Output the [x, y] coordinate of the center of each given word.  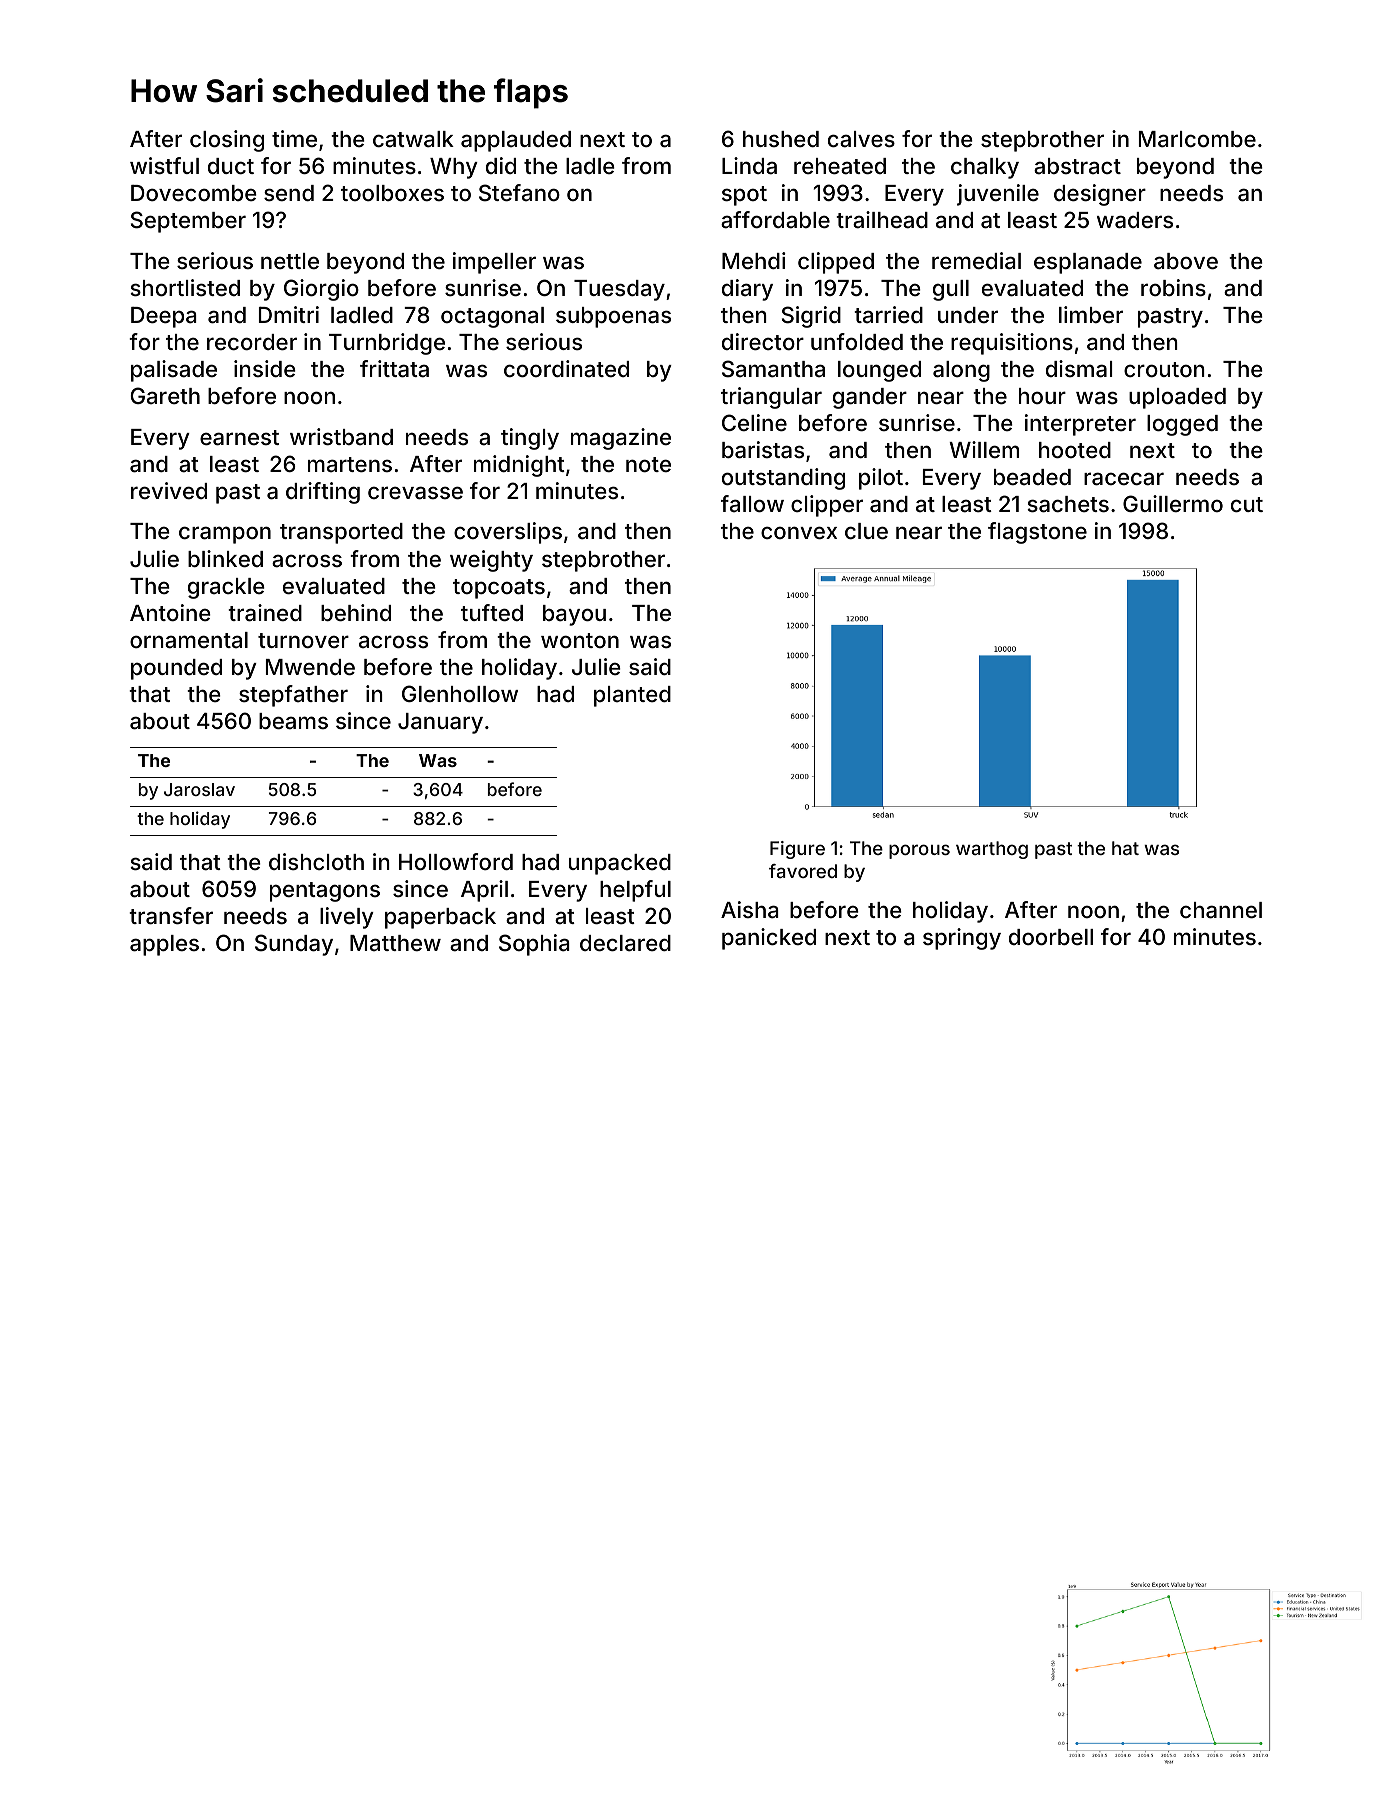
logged [1182, 425]
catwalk [413, 139]
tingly [530, 439]
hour [1042, 396]
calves [861, 139]
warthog [992, 850]
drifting [323, 493]
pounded [176, 669]
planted [632, 696]
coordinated [566, 369]
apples [164, 945]
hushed [781, 139]
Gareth [165, 395]
